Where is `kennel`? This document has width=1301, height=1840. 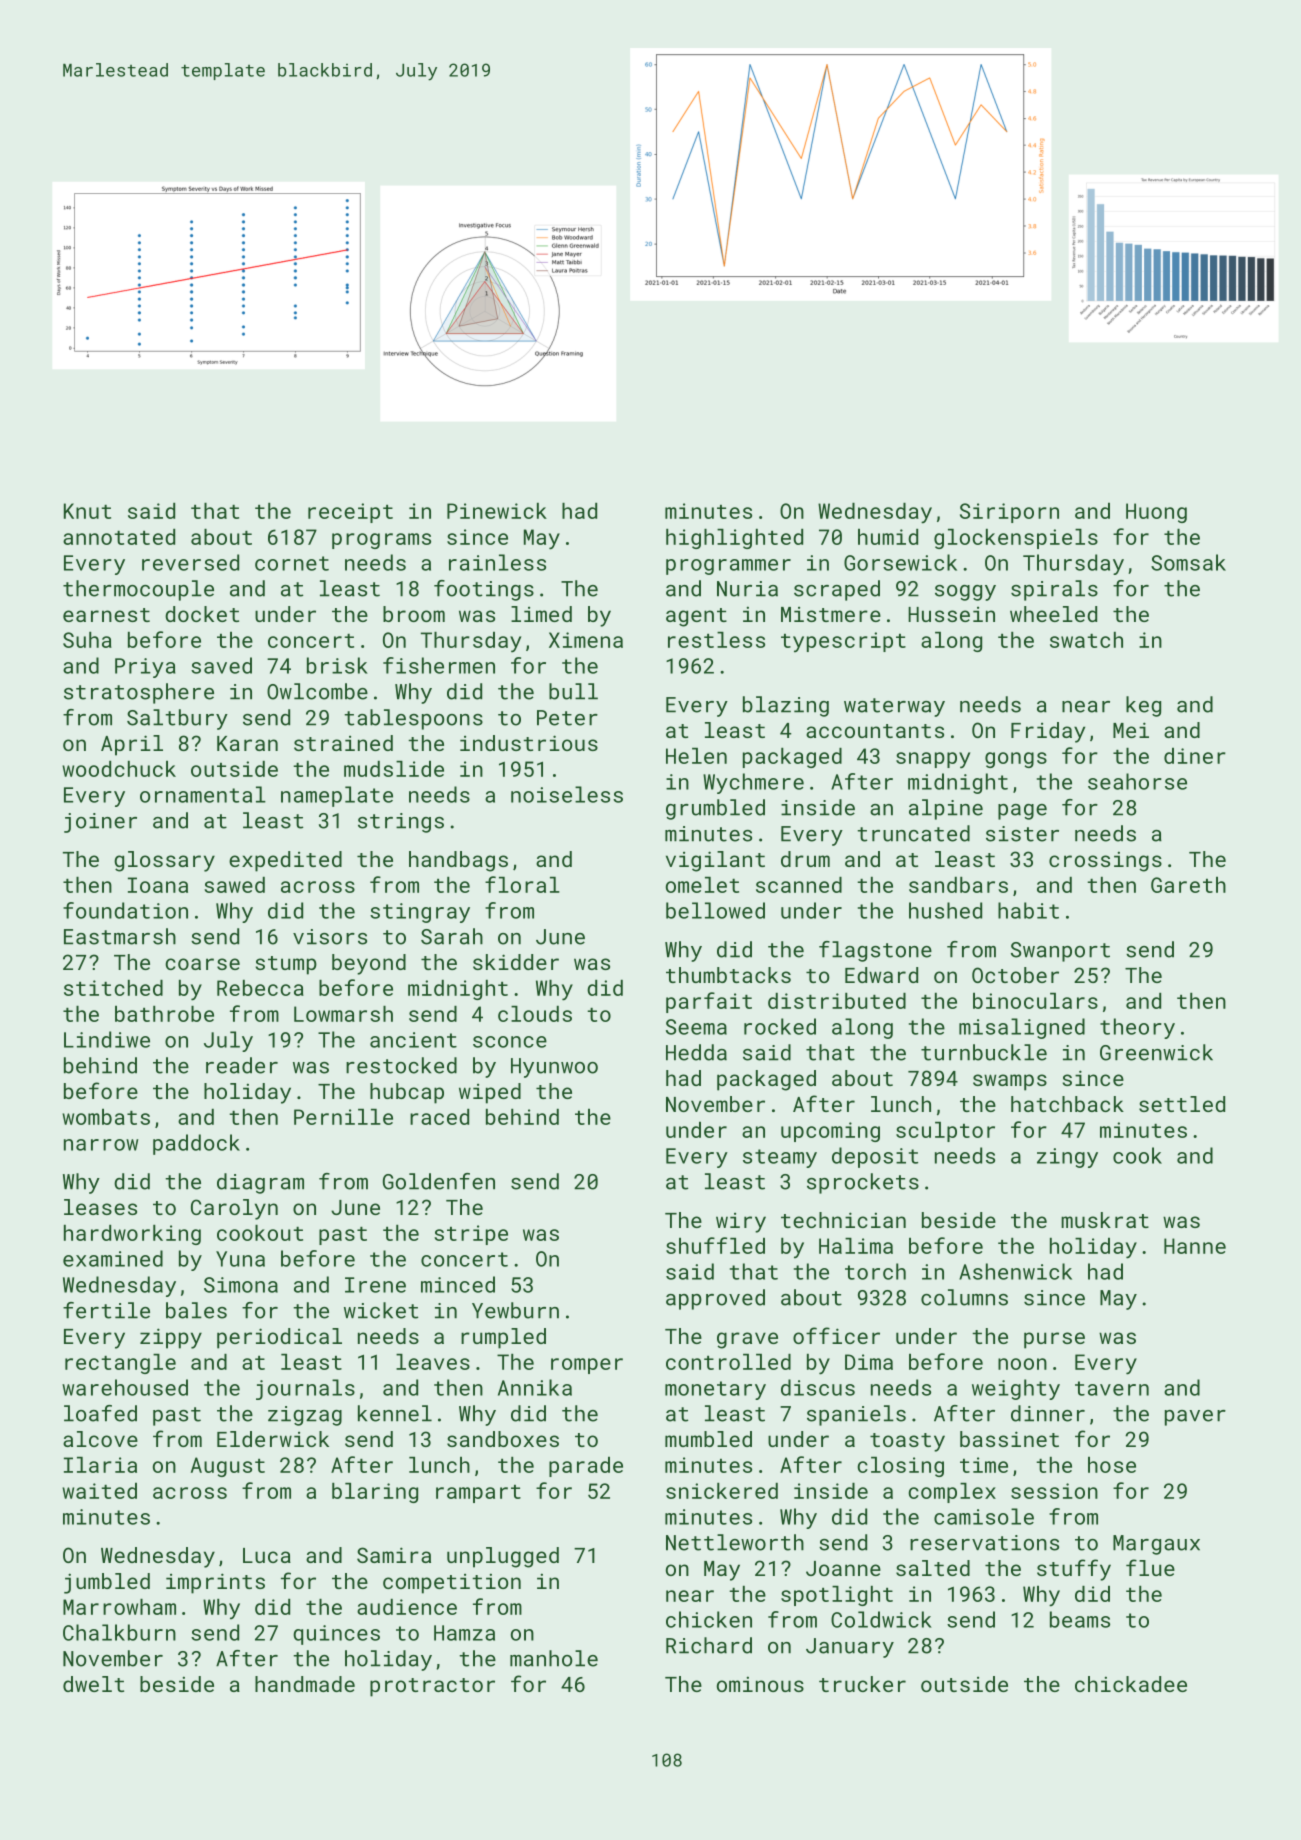 kennel is located at coordinates (395, 1413).
